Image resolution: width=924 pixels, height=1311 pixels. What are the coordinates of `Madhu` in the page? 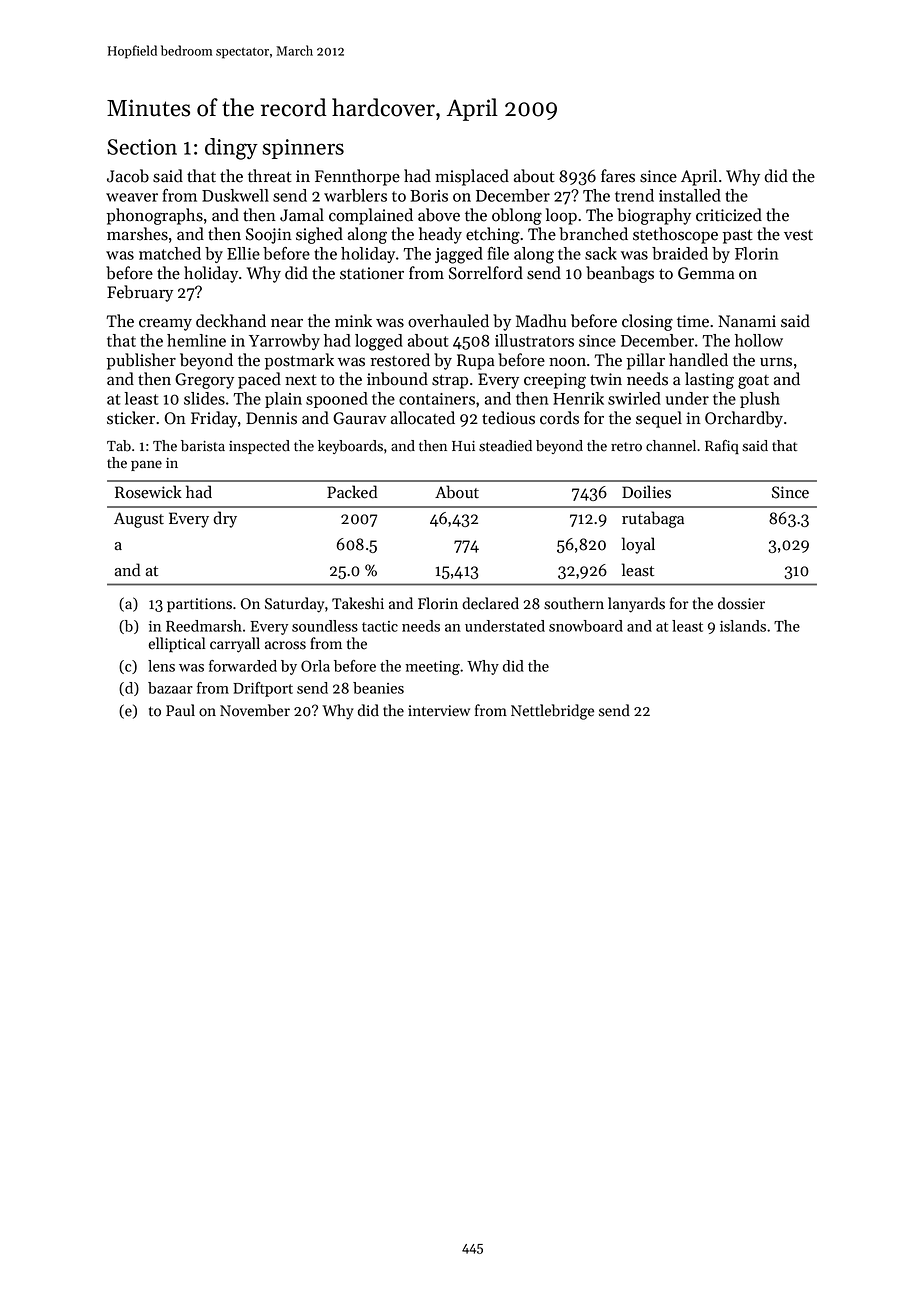 It's located at (541, 321).
